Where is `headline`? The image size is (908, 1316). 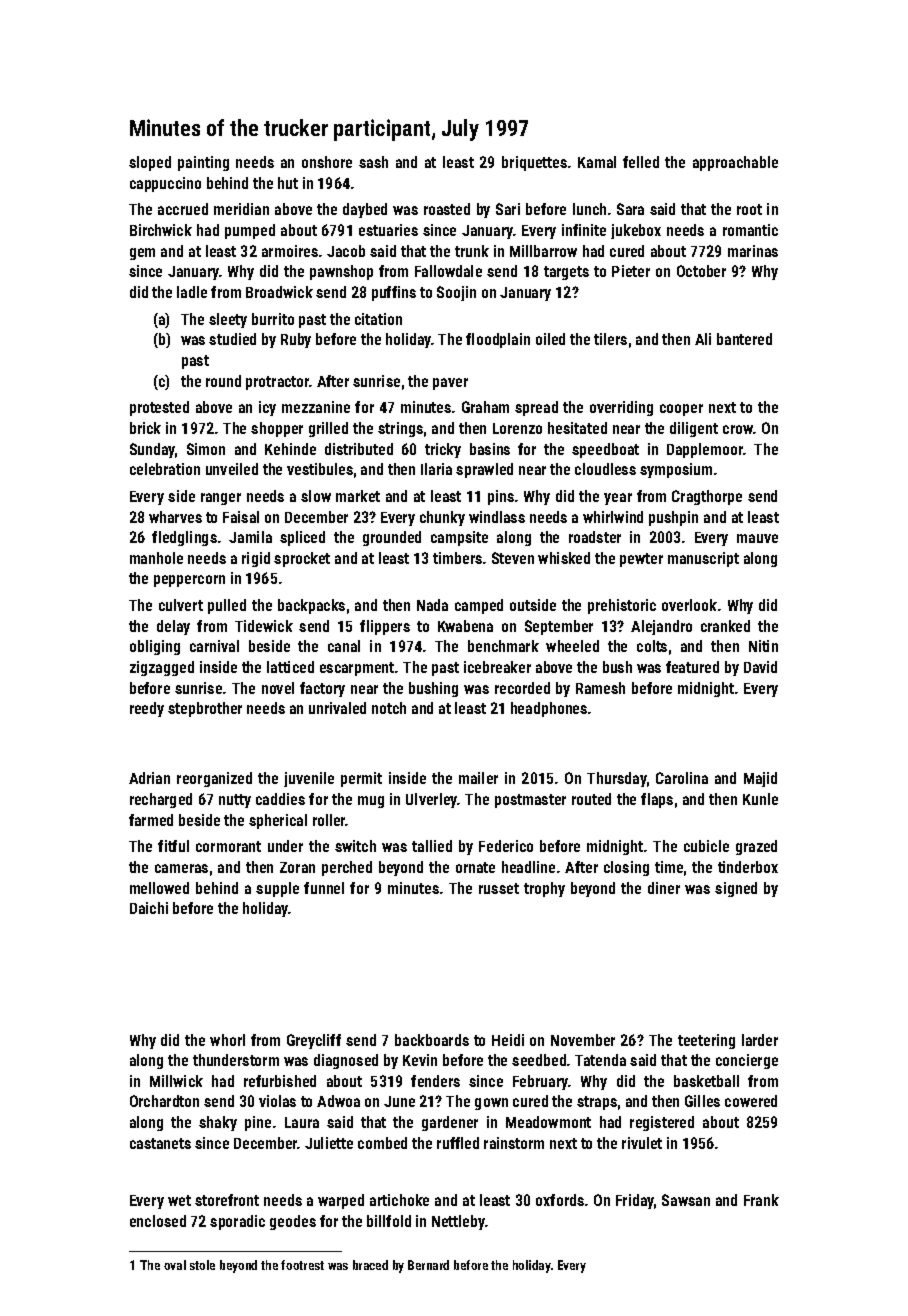 headline is located at coordinates (528, 867).
